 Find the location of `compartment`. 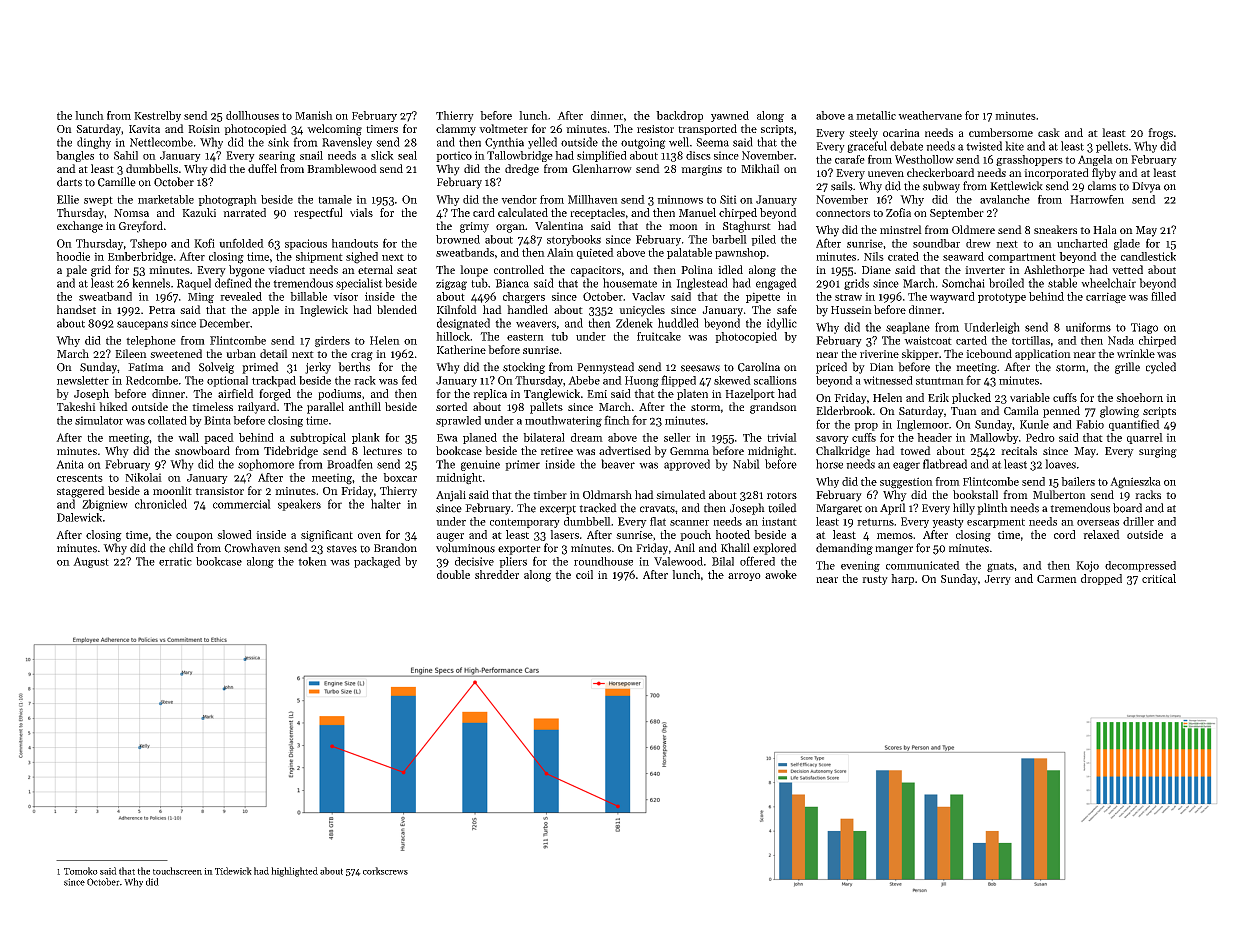

compartment is located at coordinates (1022, 258).
